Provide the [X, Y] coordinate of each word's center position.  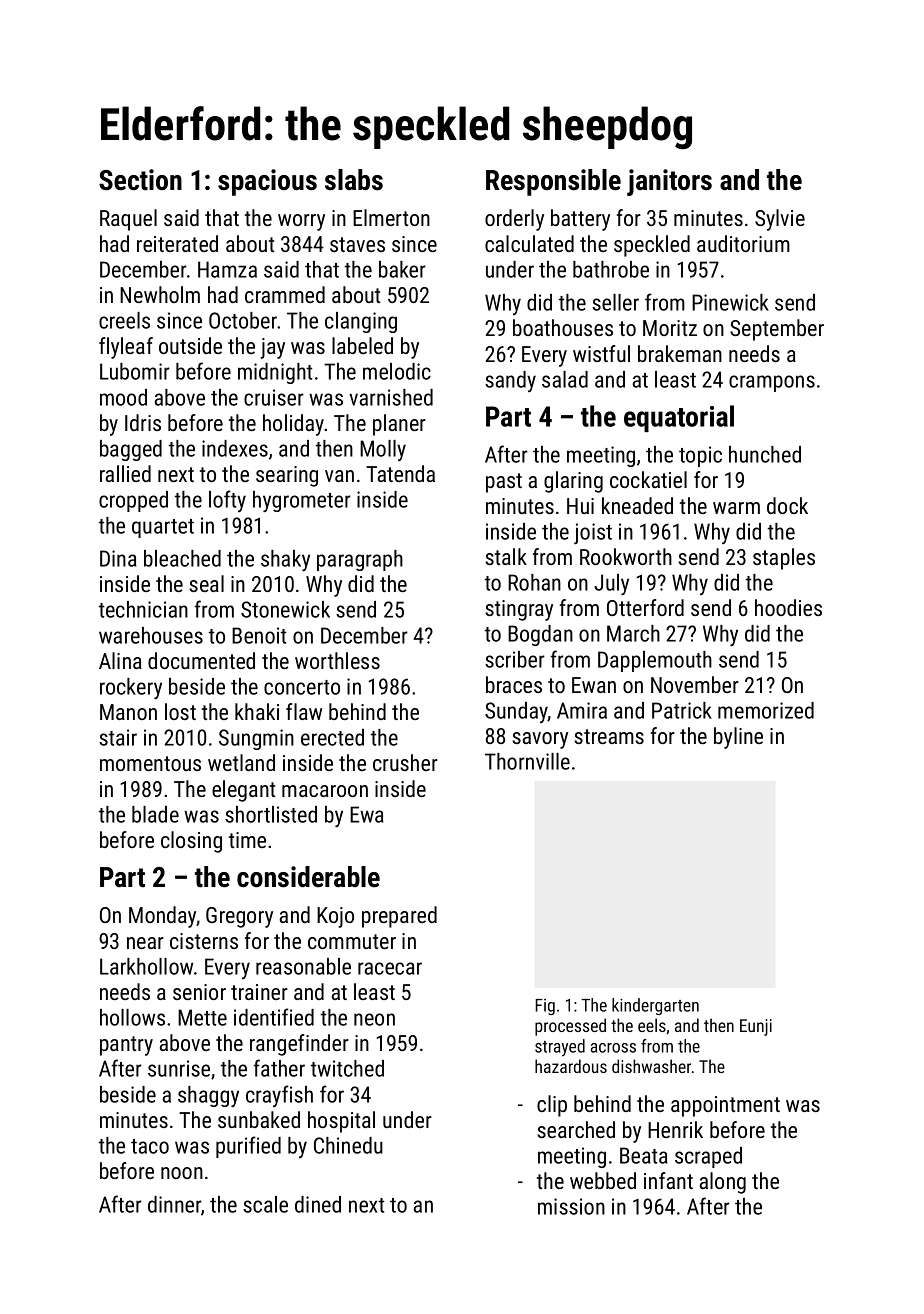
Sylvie [780, 220]
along [723, 1183]
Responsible [553, 182]
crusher [405, 762]
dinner [174, 1204]
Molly [383, 450]
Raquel [128, 220]
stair [118, 737]
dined [318, 1204]
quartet [163, 528]
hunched [765, 454]
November [695, 684]
